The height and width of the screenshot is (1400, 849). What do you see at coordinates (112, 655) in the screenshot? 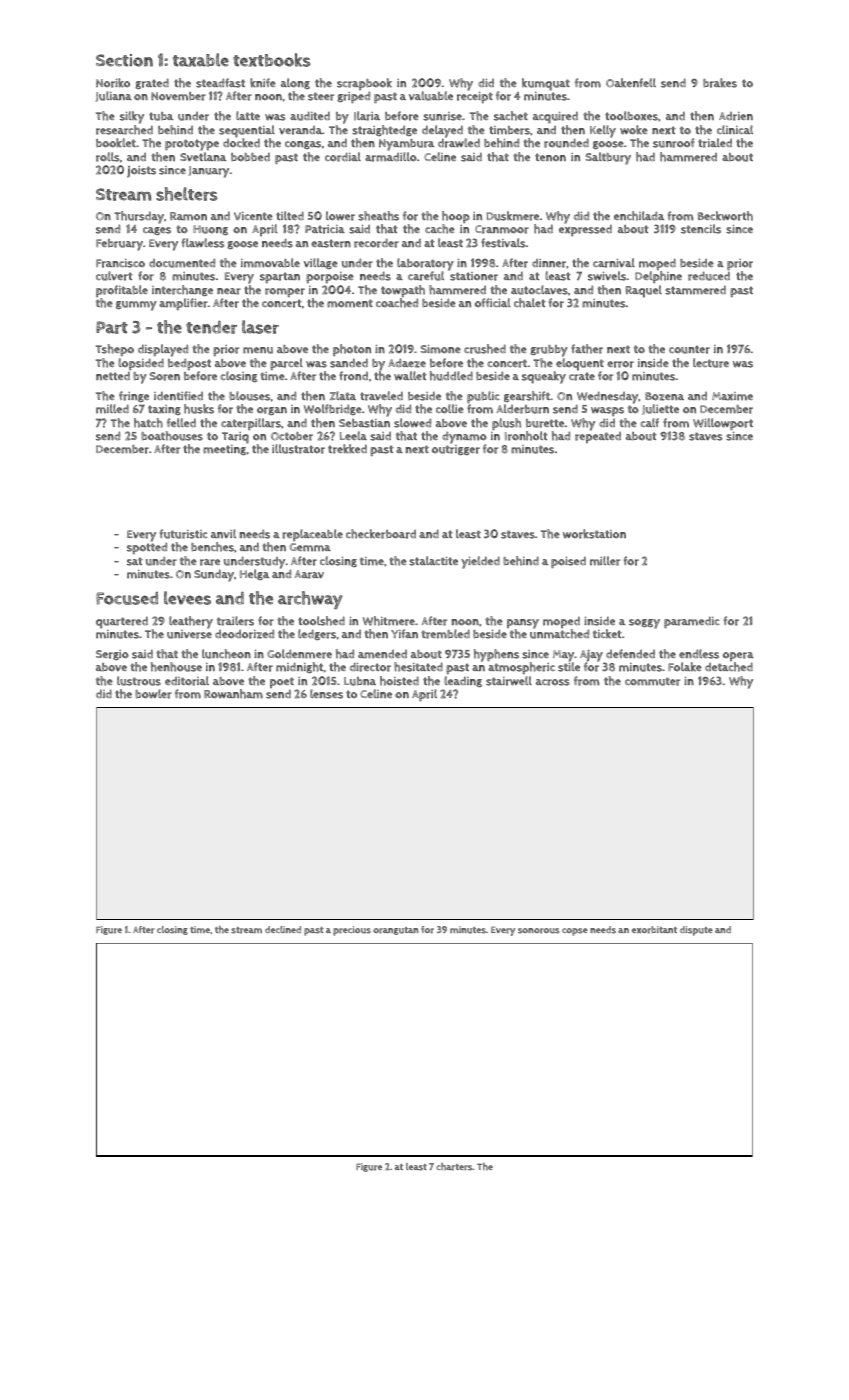
I see `Sergio` at bounding box center [112, 655].
